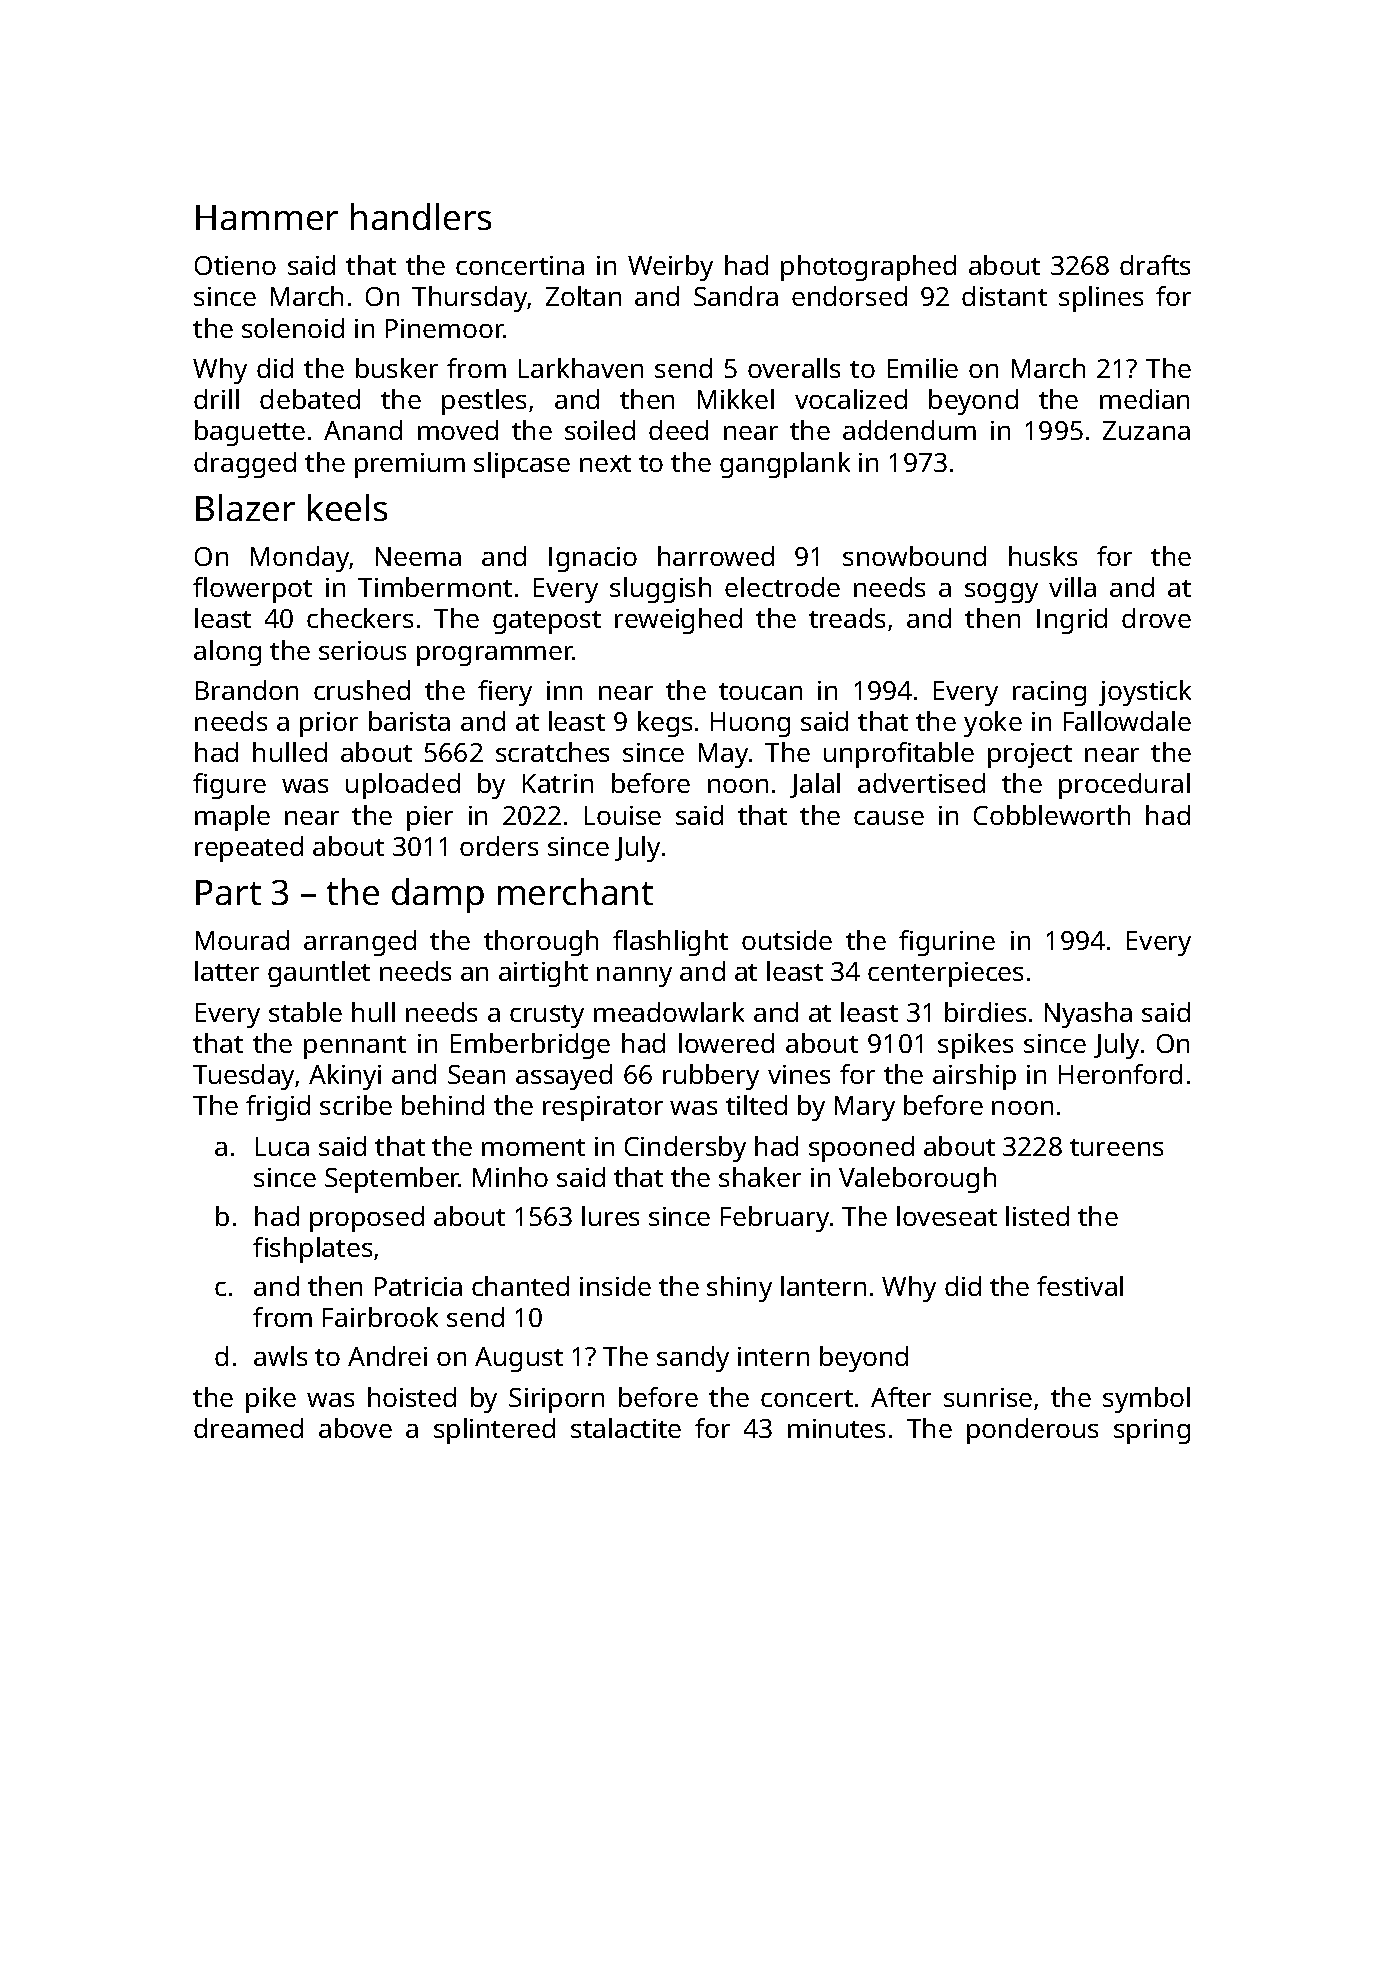  Describe the element at coordinates (564, 1077) in the document. I see `assayed` at that location.
